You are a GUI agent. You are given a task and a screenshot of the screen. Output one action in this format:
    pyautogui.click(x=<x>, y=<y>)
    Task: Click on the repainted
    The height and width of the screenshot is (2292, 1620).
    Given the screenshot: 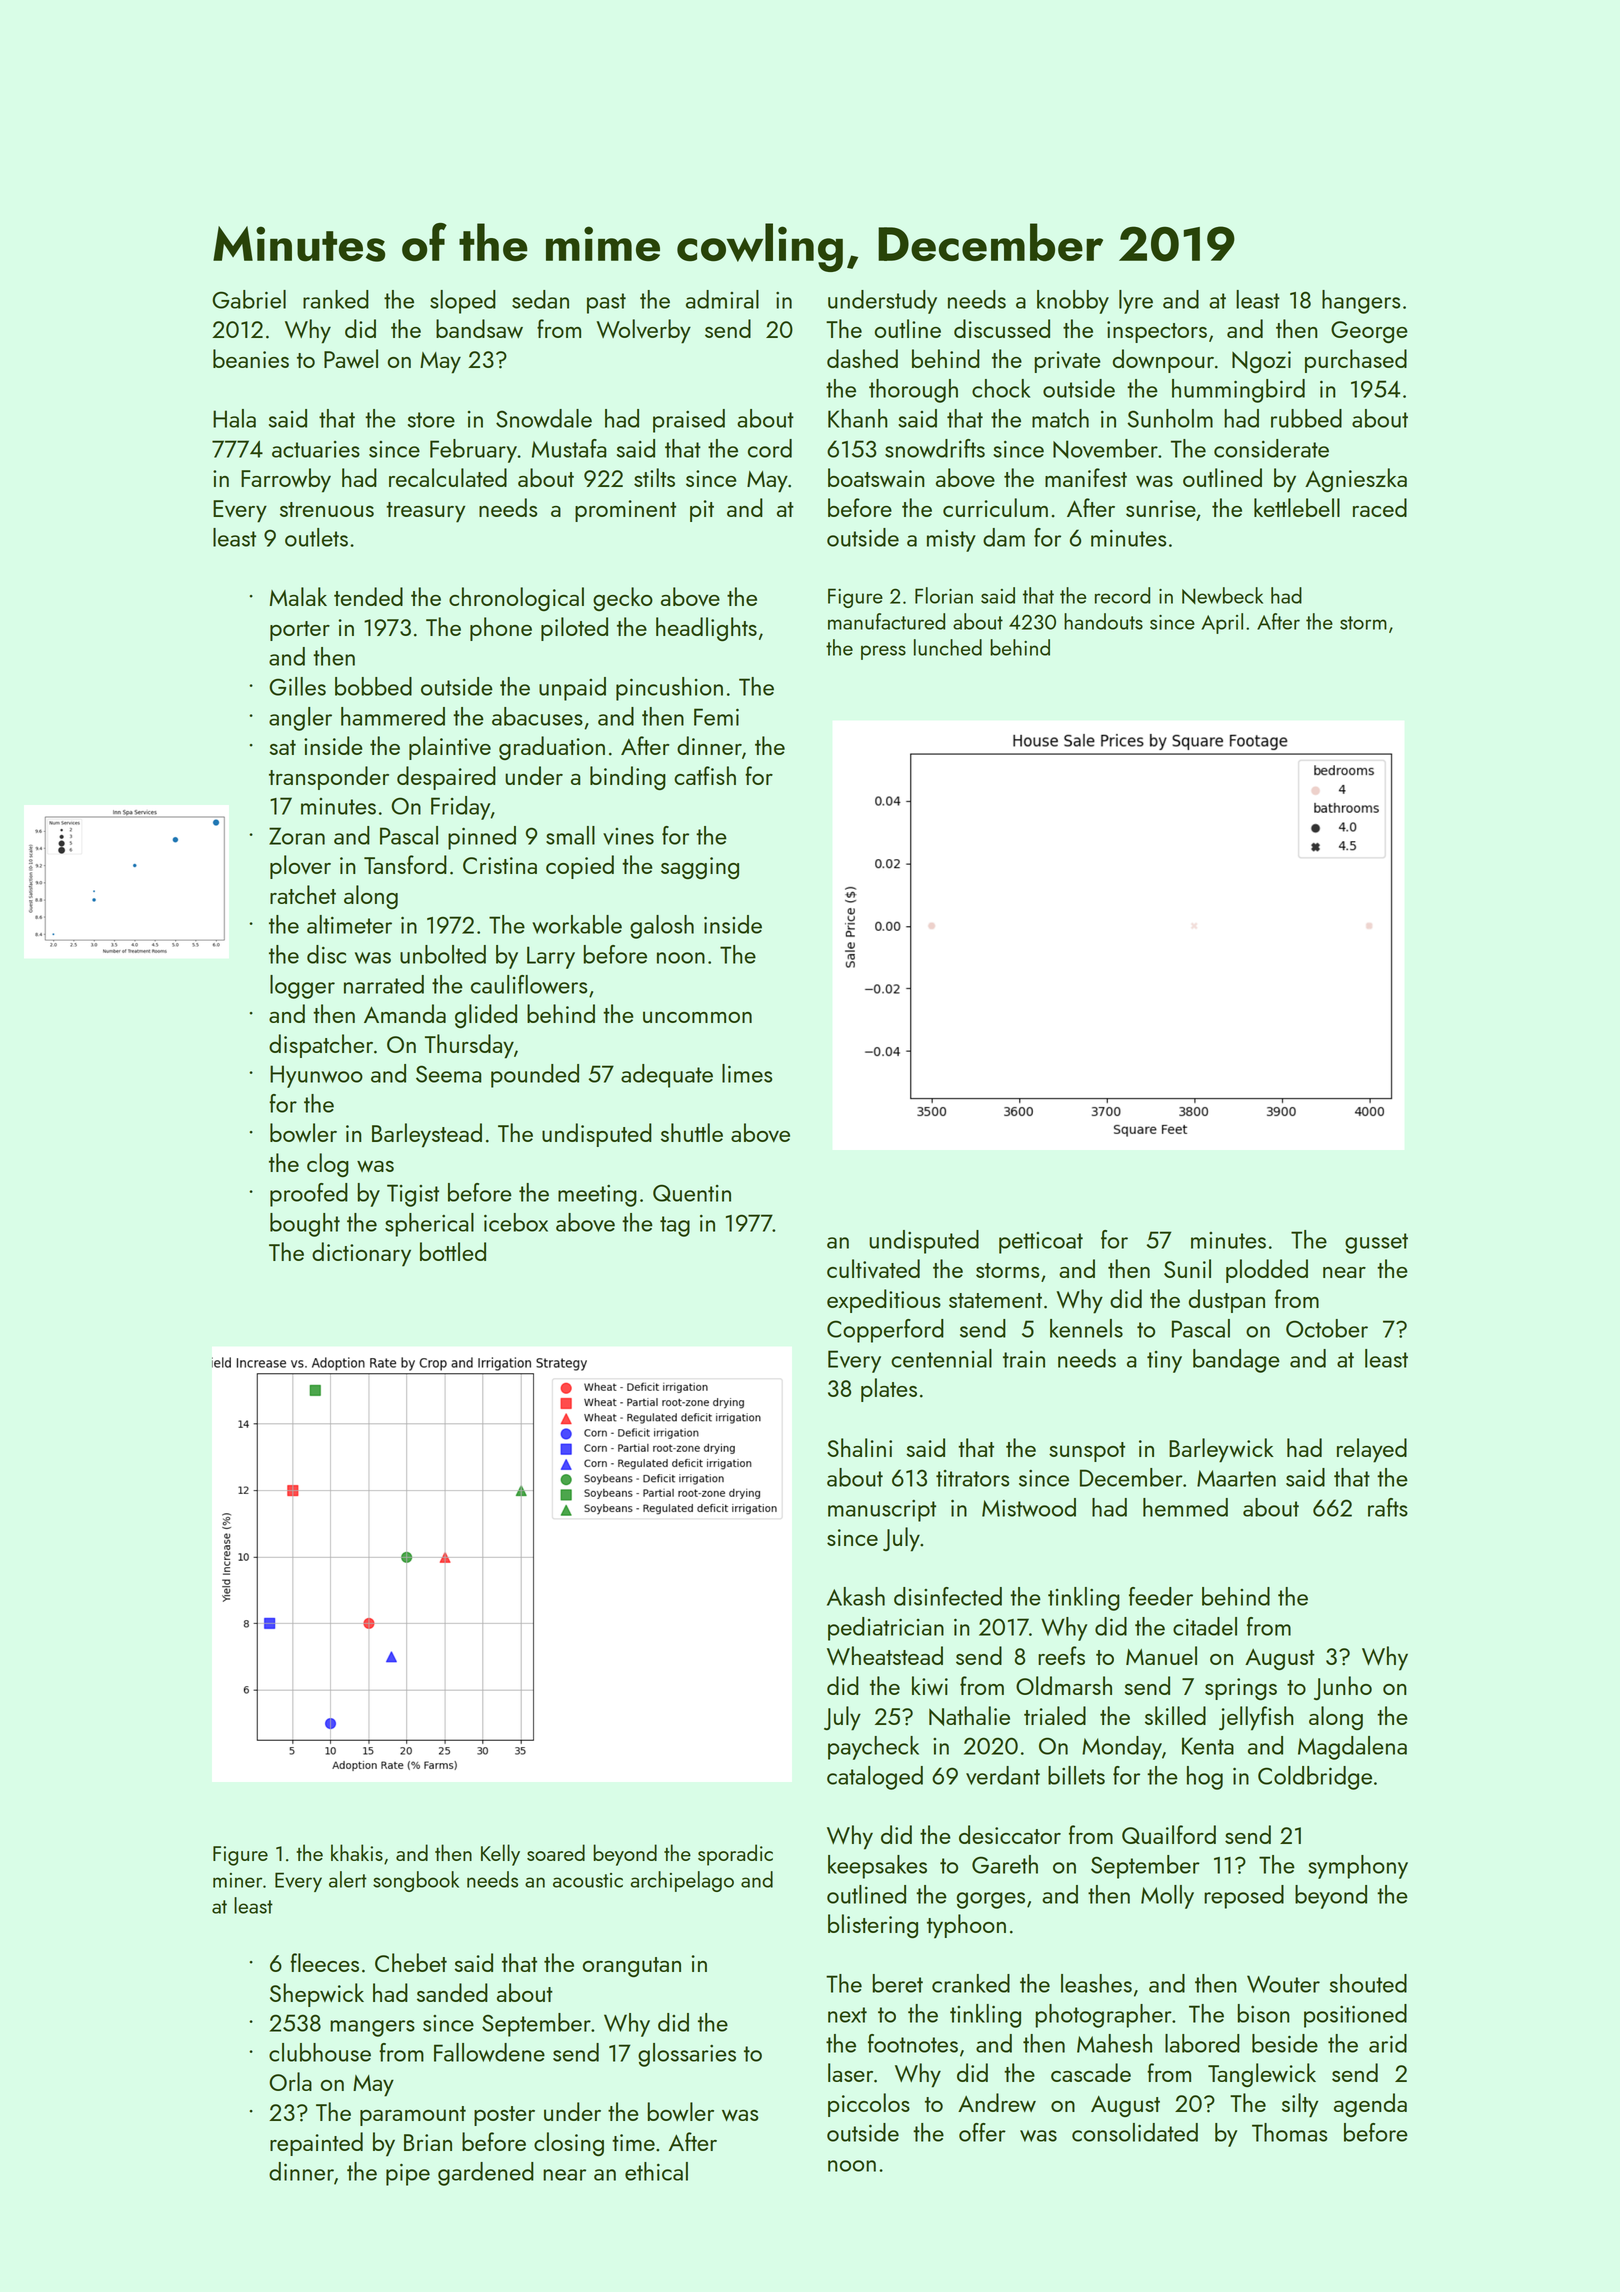 What is the action you would take?
    pyautogui.click(x=316, y=2144)
